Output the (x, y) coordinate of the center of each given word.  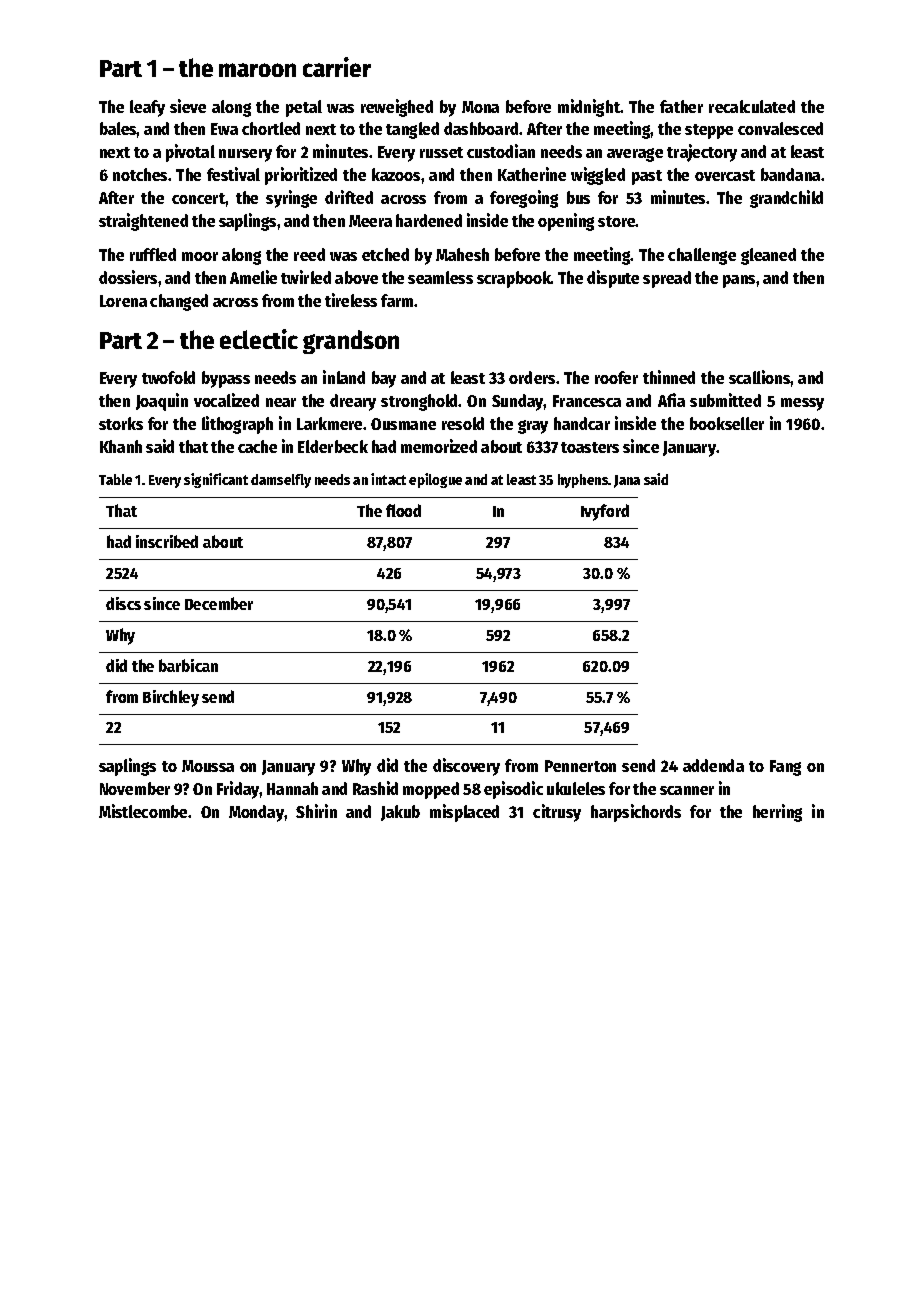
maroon (257, 70)
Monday (256, 813)
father (681, 106)
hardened (429, 220)
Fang (785, 768)
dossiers (128, 277)
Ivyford (605, 512)
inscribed (167, 541)
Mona (480, 107)
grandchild (786, 199)
